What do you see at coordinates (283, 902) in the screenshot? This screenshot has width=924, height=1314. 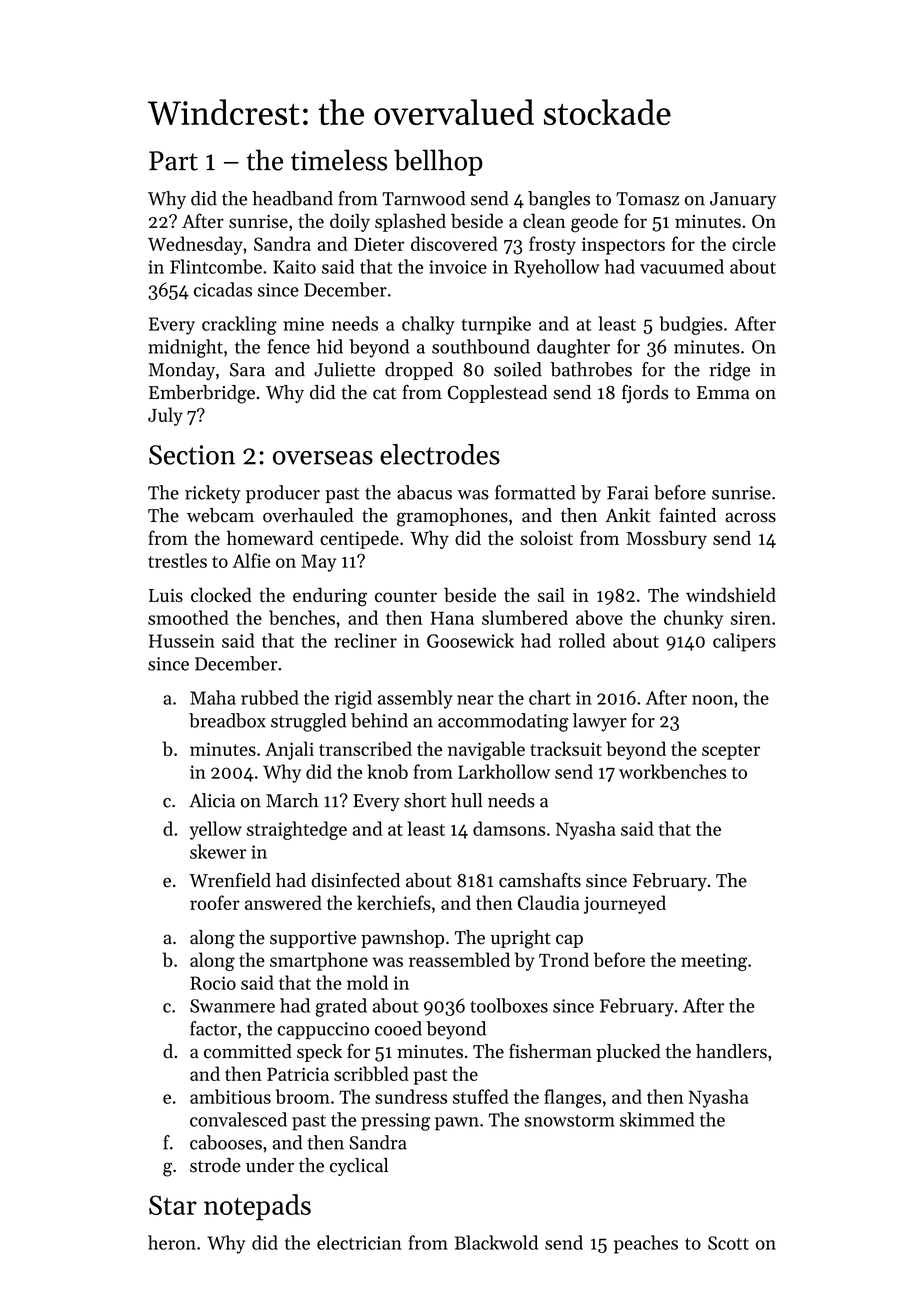 I see `answered` at bounding box center [283, 902].
